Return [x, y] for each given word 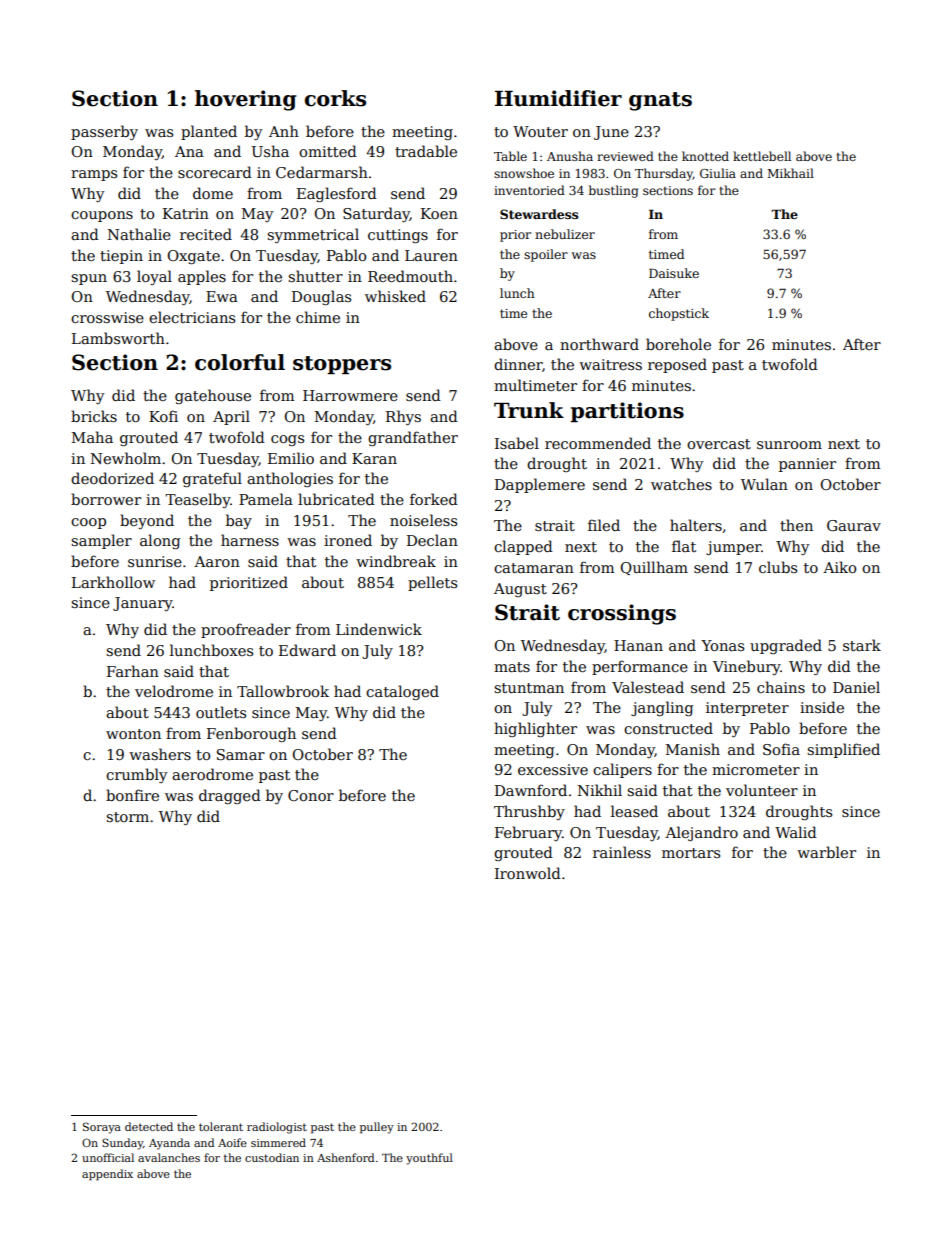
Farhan [133, 671]
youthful [429, 1159]
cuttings [398, 236]
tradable [426, 151]
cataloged [402, 692]
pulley [377, 1128]
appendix [107, 1175]
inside [822, 707]
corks [335, 98]
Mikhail [791, 173]
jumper [733, 548]
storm [127, 817]
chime [318, 317]
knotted [705, 156]
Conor [311, 795]
